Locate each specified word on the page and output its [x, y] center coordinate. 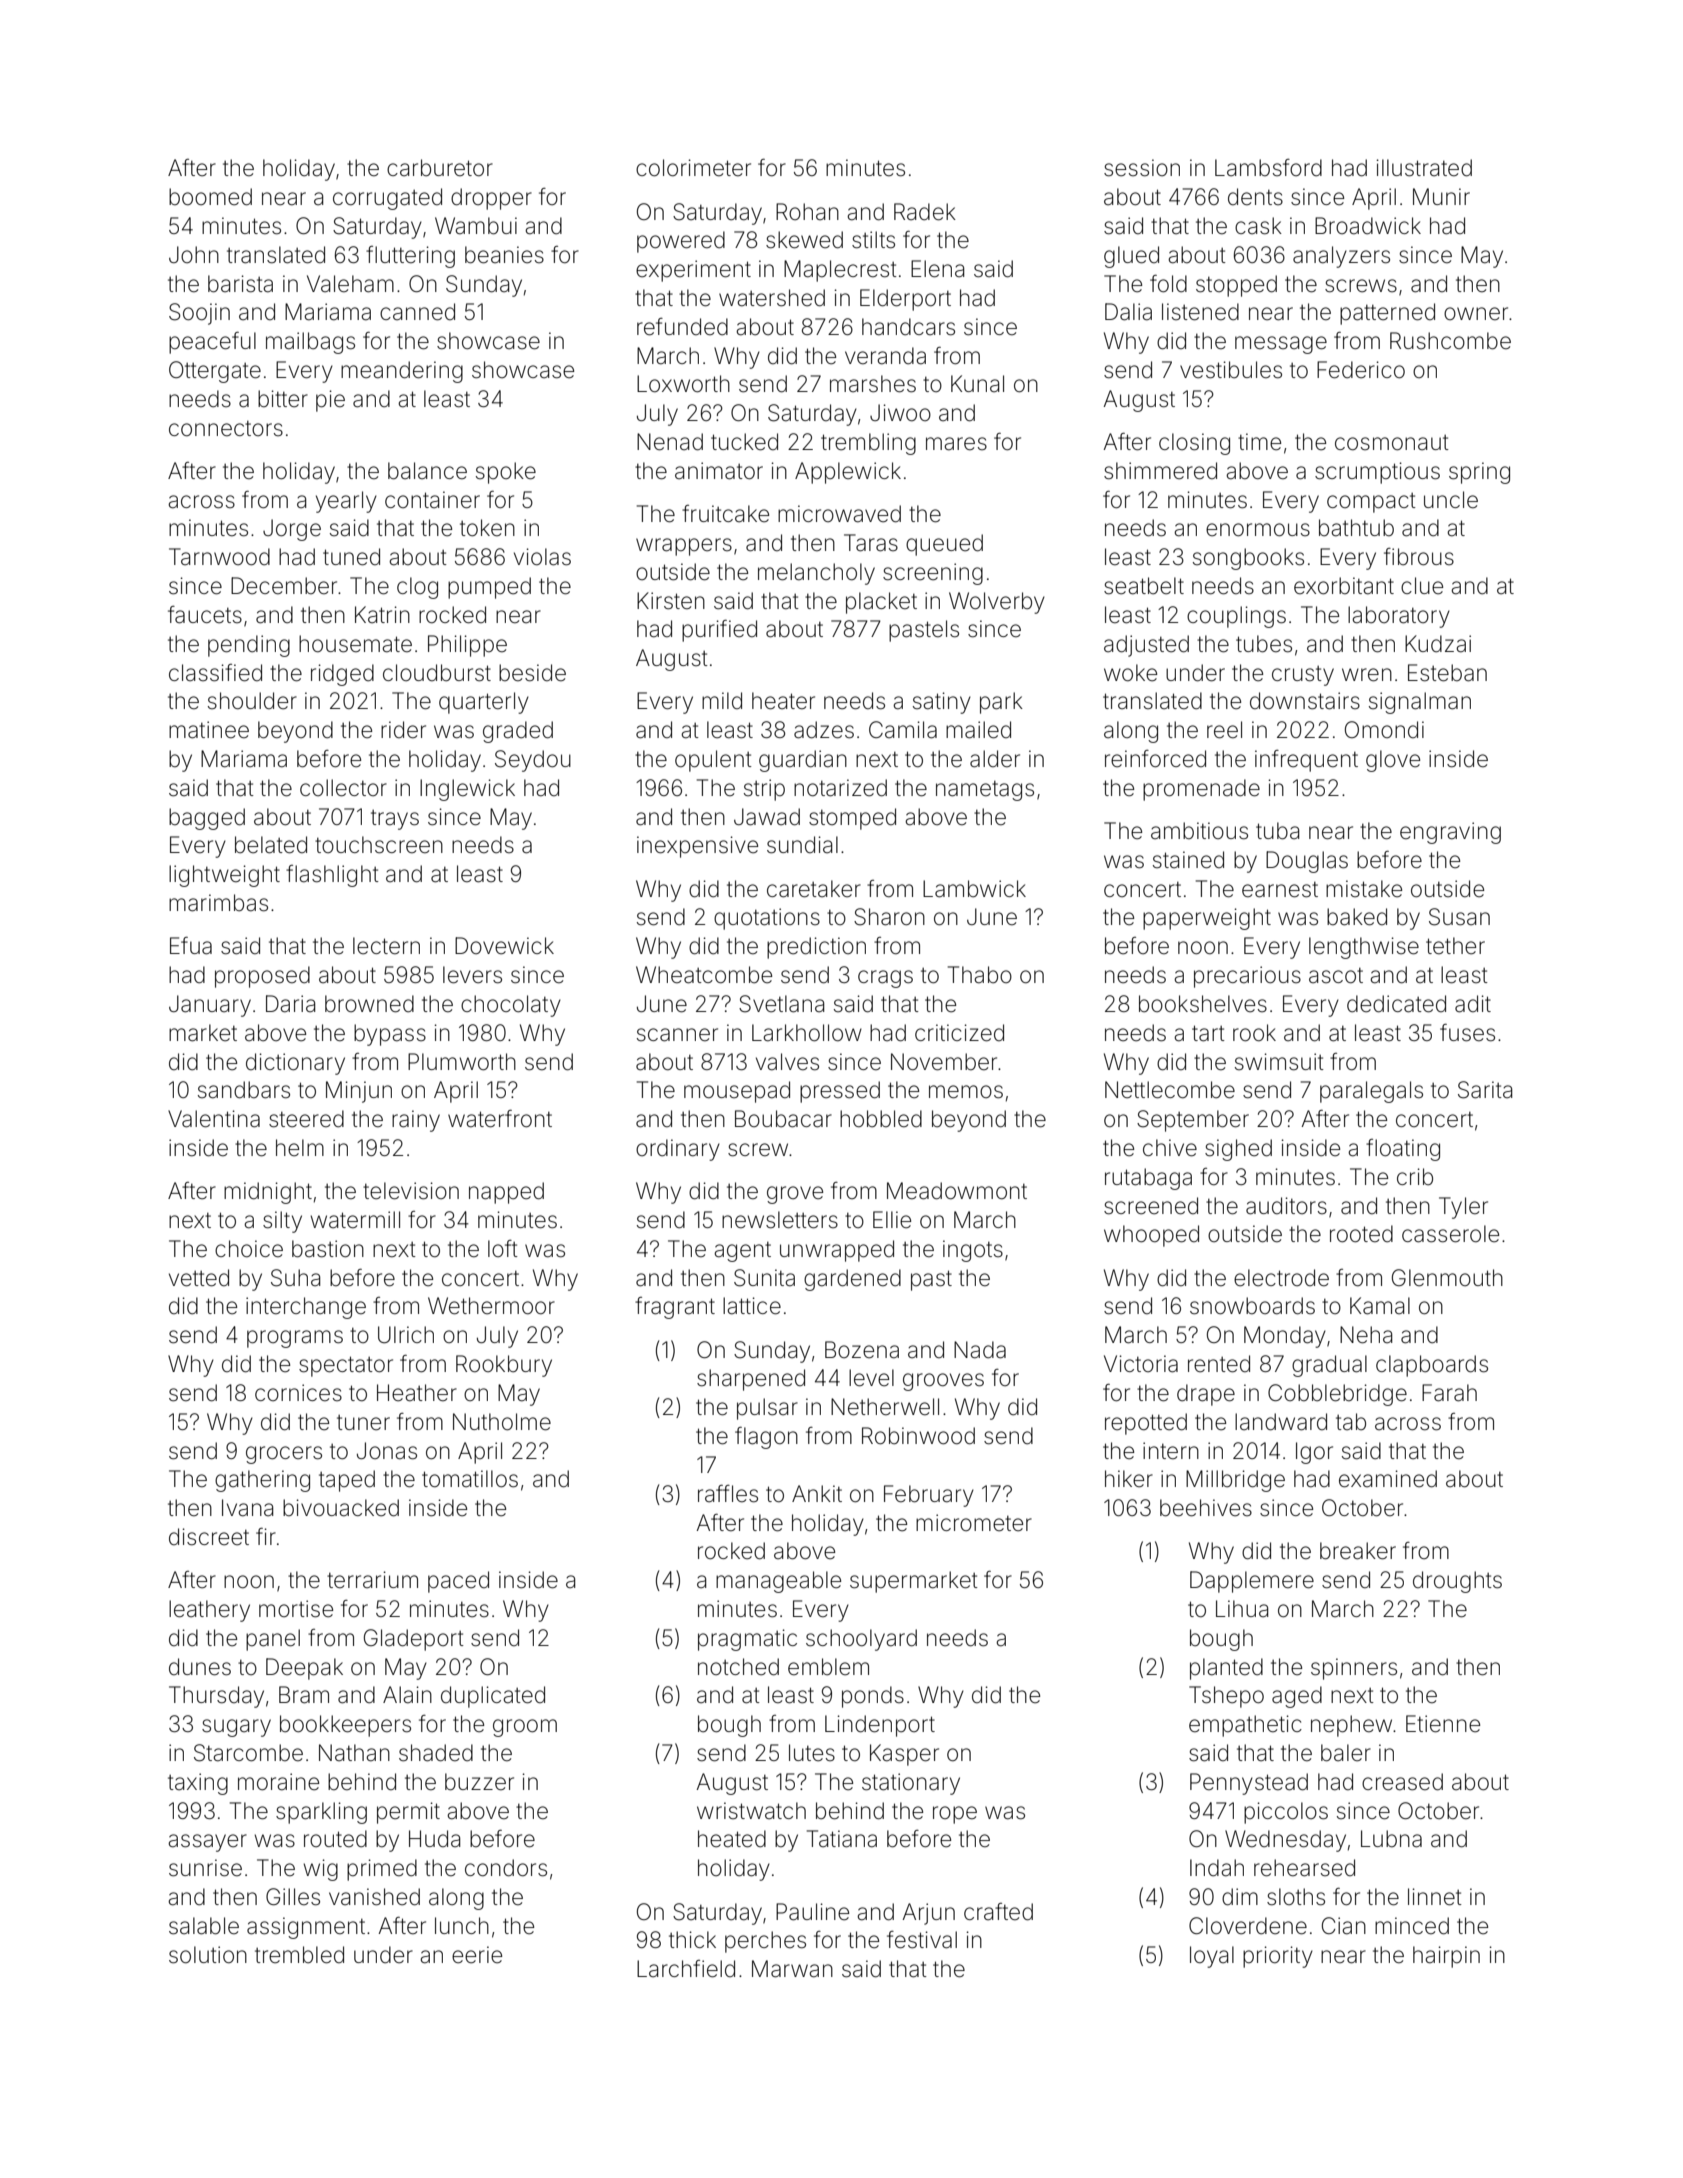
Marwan [792, 1969]
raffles [728, 1494]
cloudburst [437, 673]
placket [881, 603]
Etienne [1443, 1724]
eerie [477, 1955]
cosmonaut [1392, 443]
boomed [210, 197]
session [1142, 168]
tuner [363, 1423]
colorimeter [693, 168]
